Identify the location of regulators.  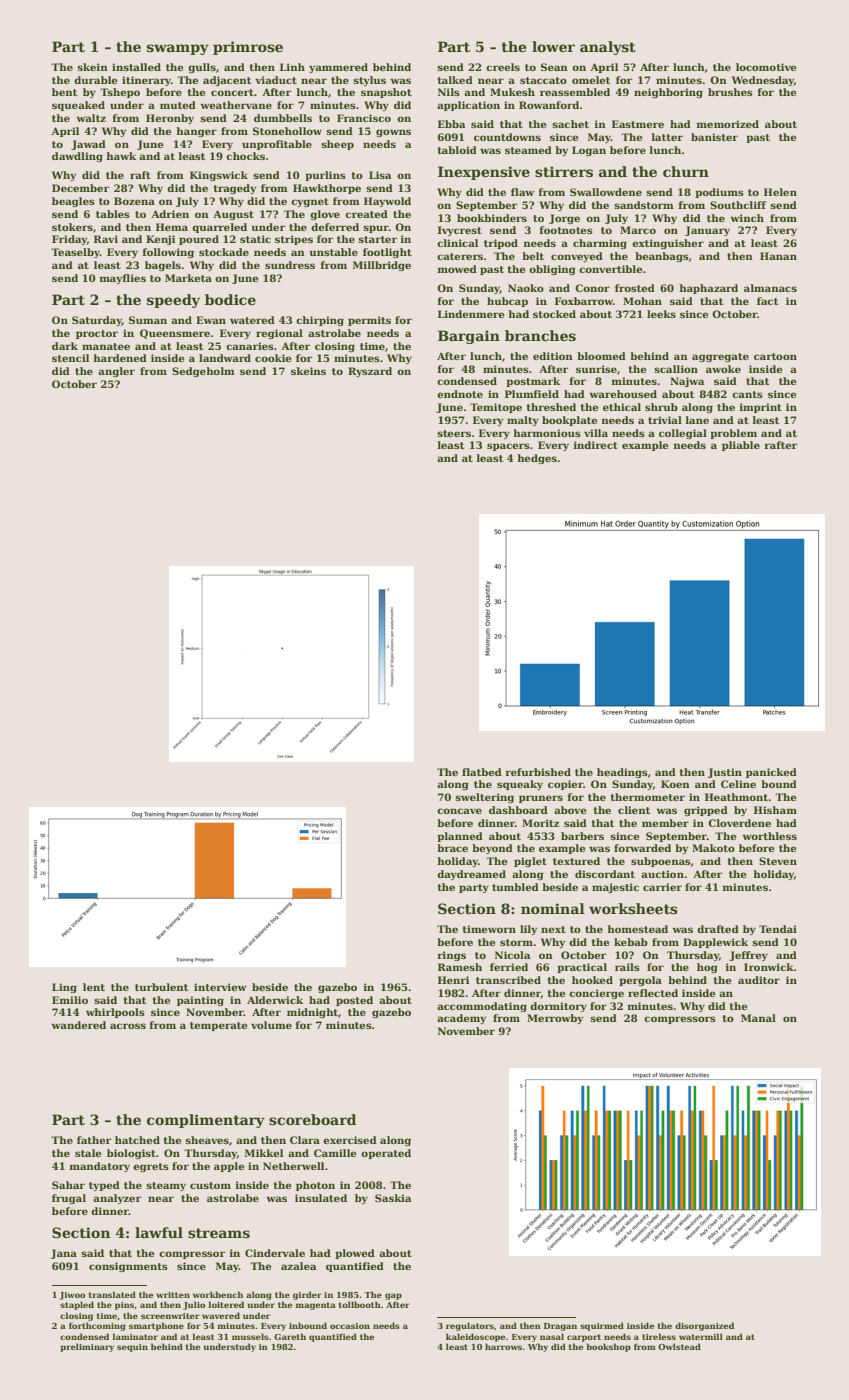
(470, 1326).
